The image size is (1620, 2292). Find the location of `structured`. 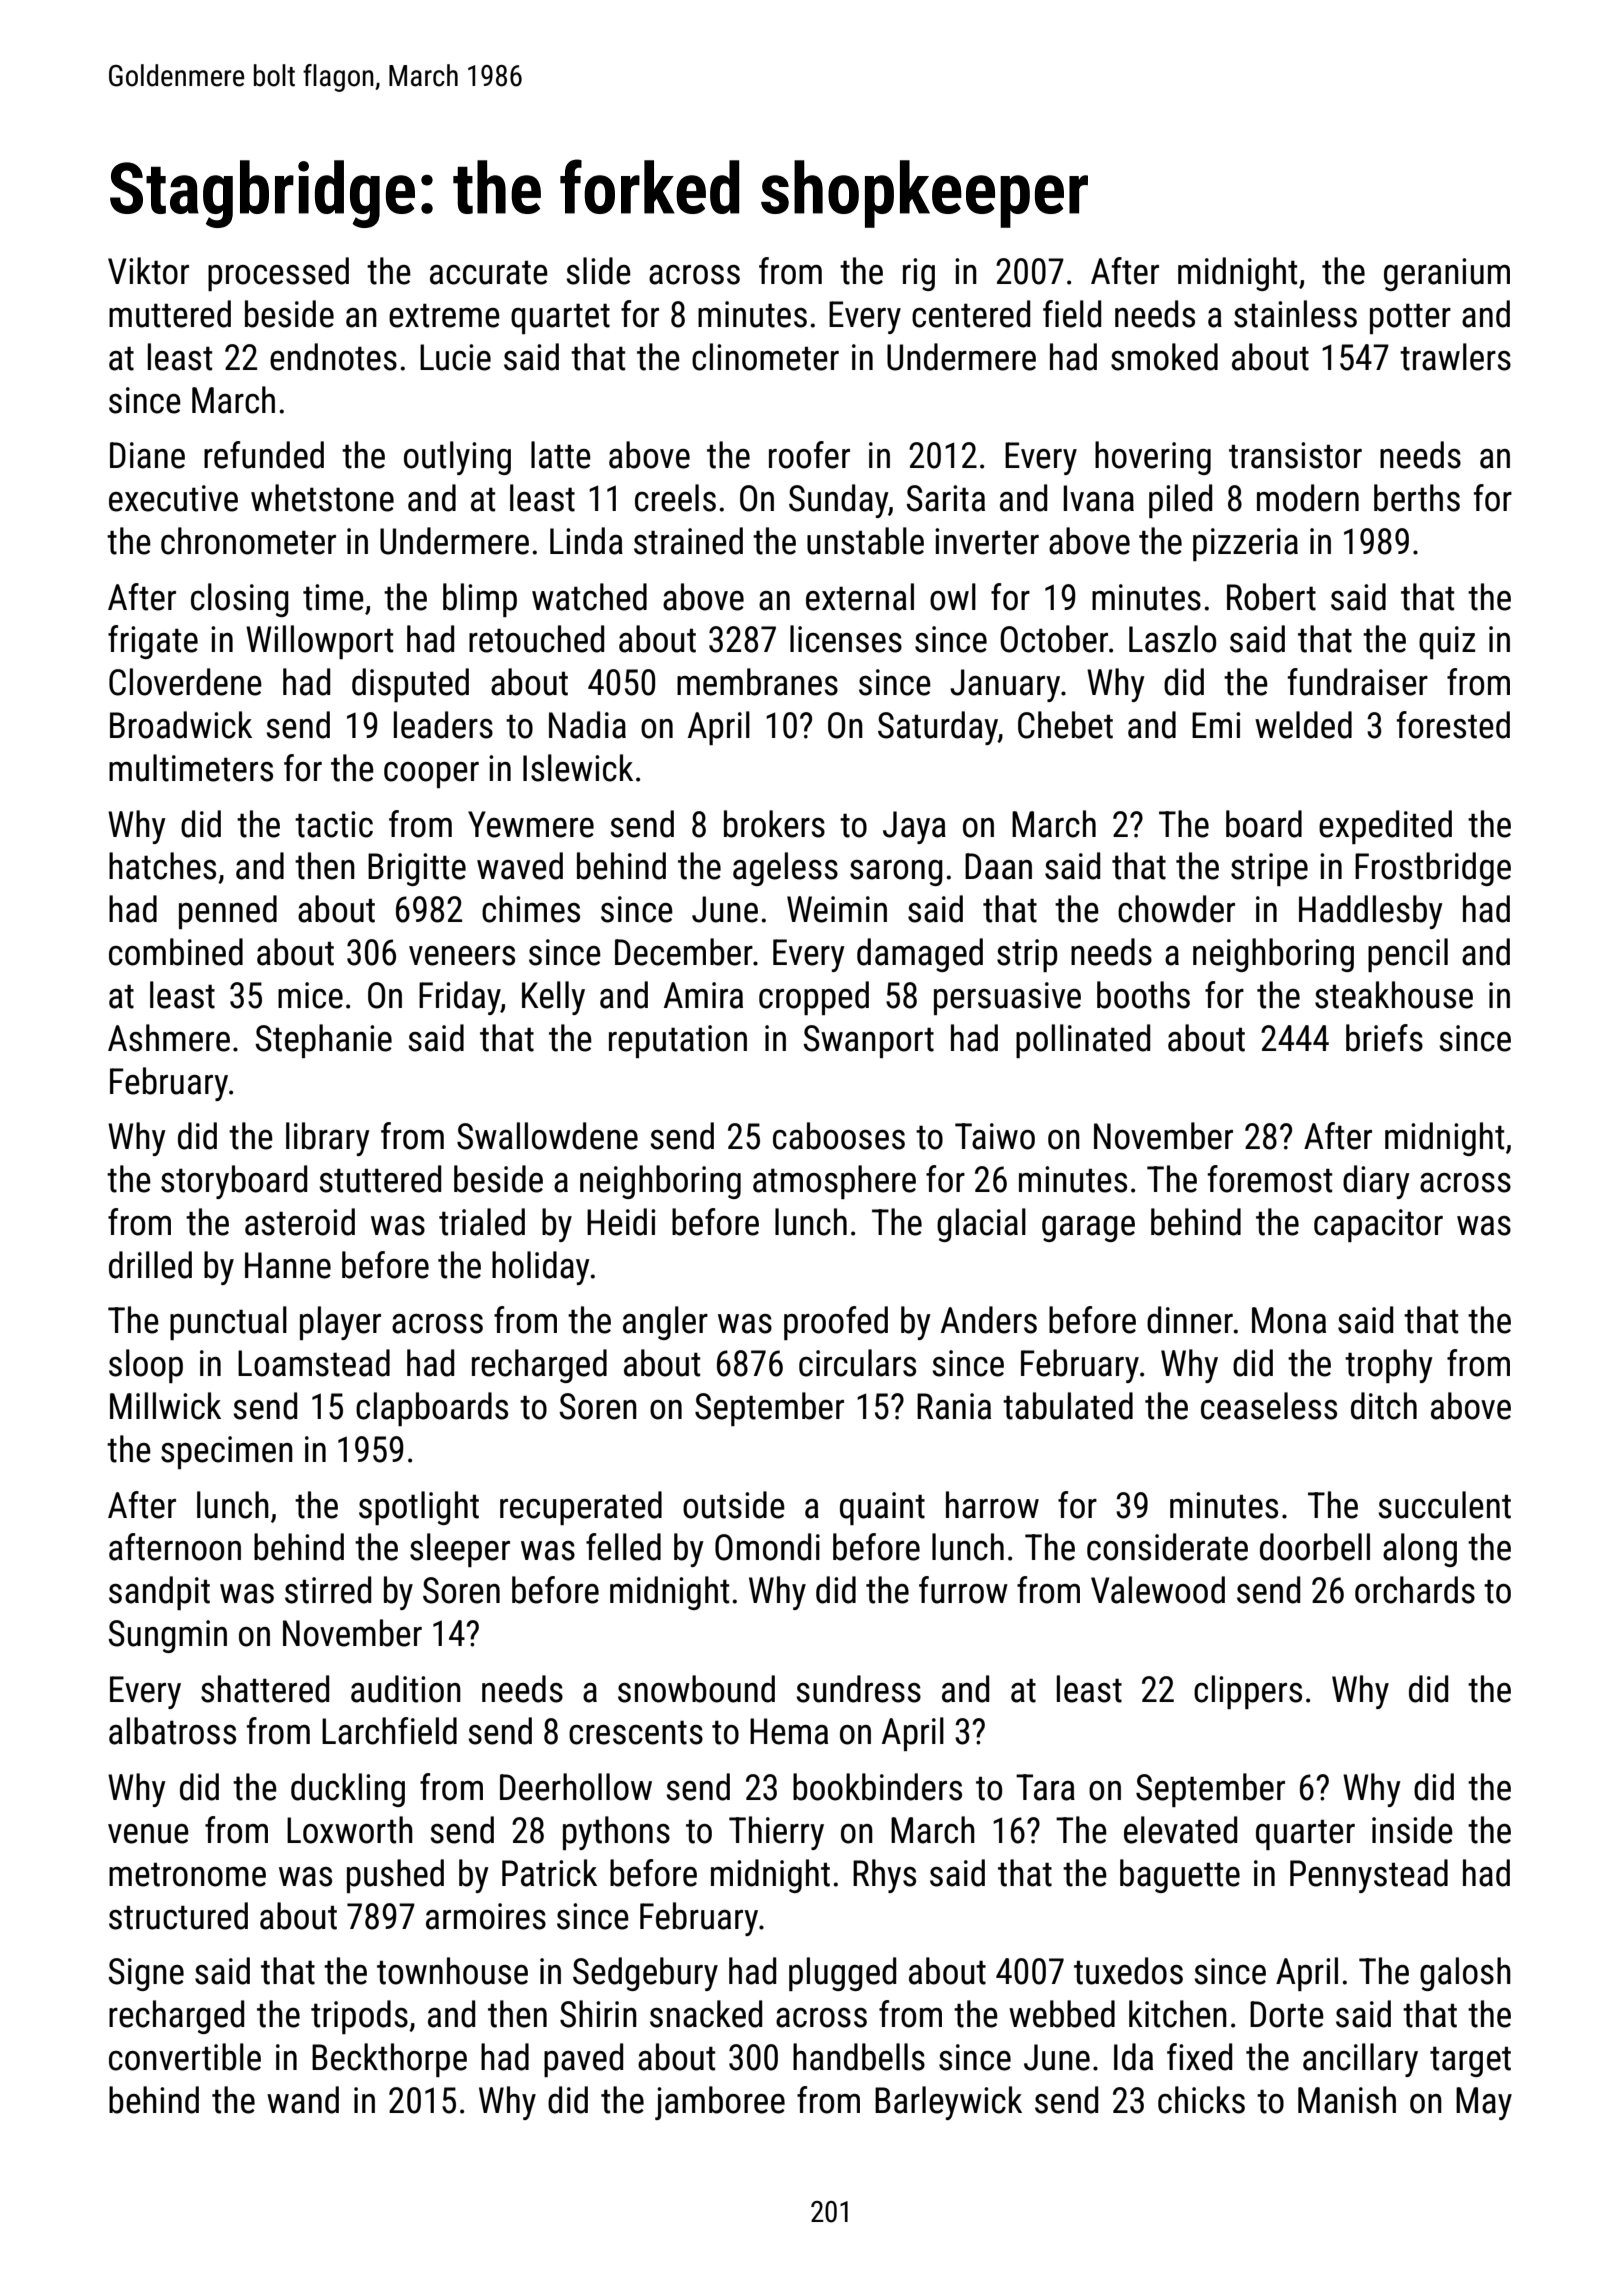

structured is located at coordinates (178, 1916).
